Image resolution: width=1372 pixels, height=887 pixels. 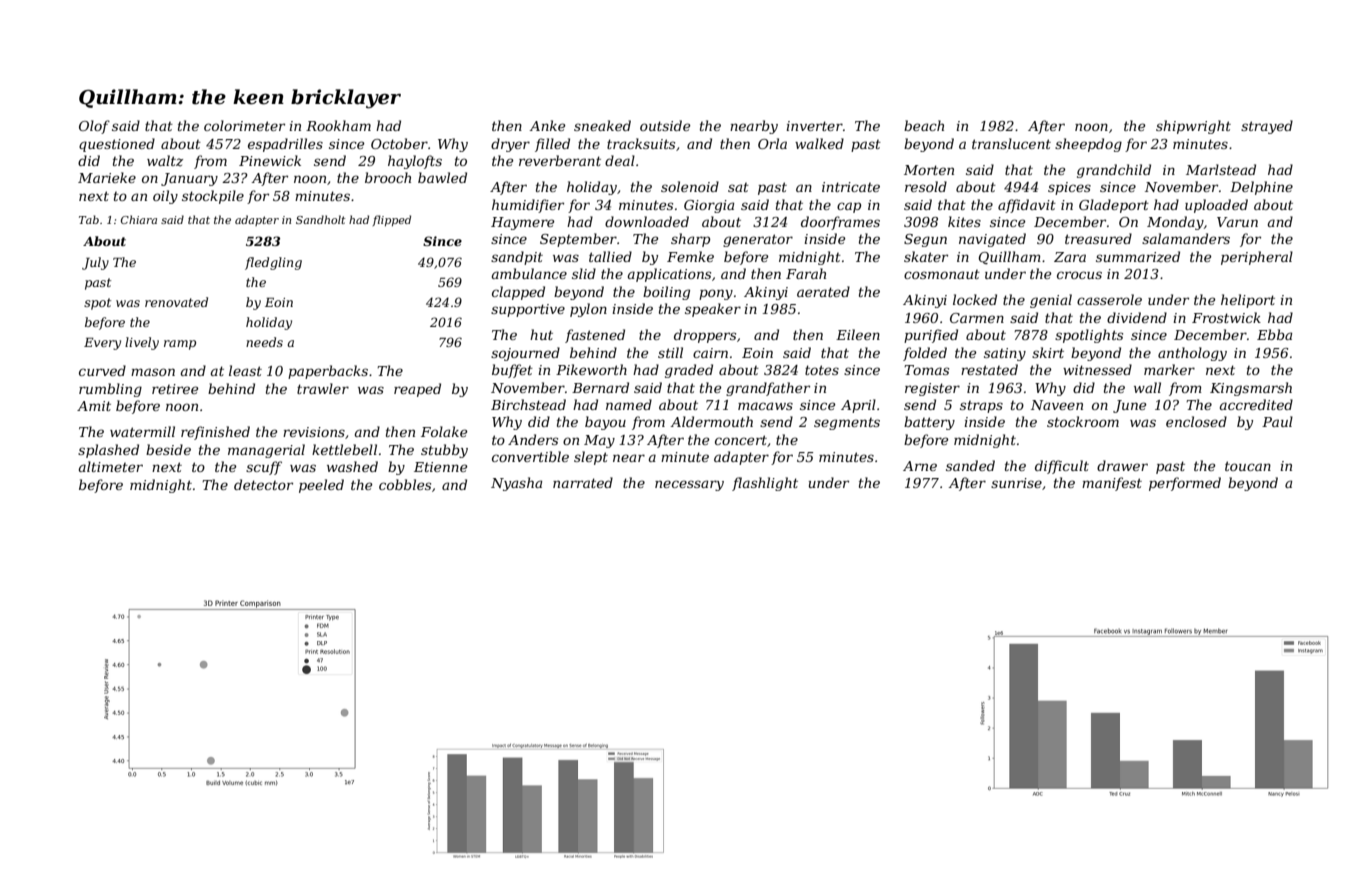 What do you see at coordinates (273, 263) in the image?
I see `fledgling` at bounding box center [273, 263].
